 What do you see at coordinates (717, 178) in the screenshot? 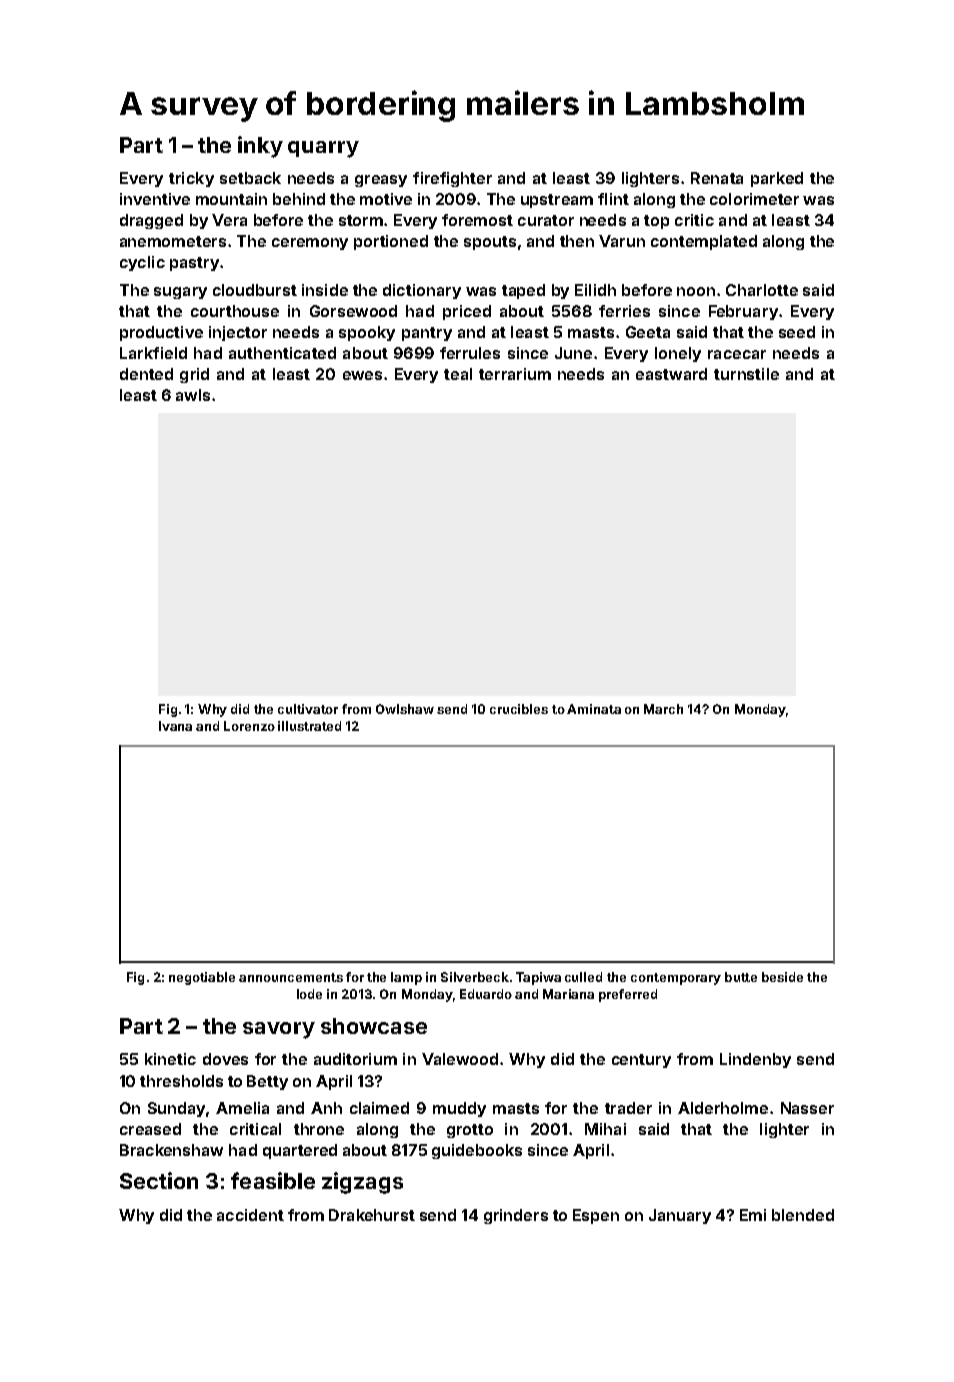
I see `Renata` at bounding box center [717, 178].
